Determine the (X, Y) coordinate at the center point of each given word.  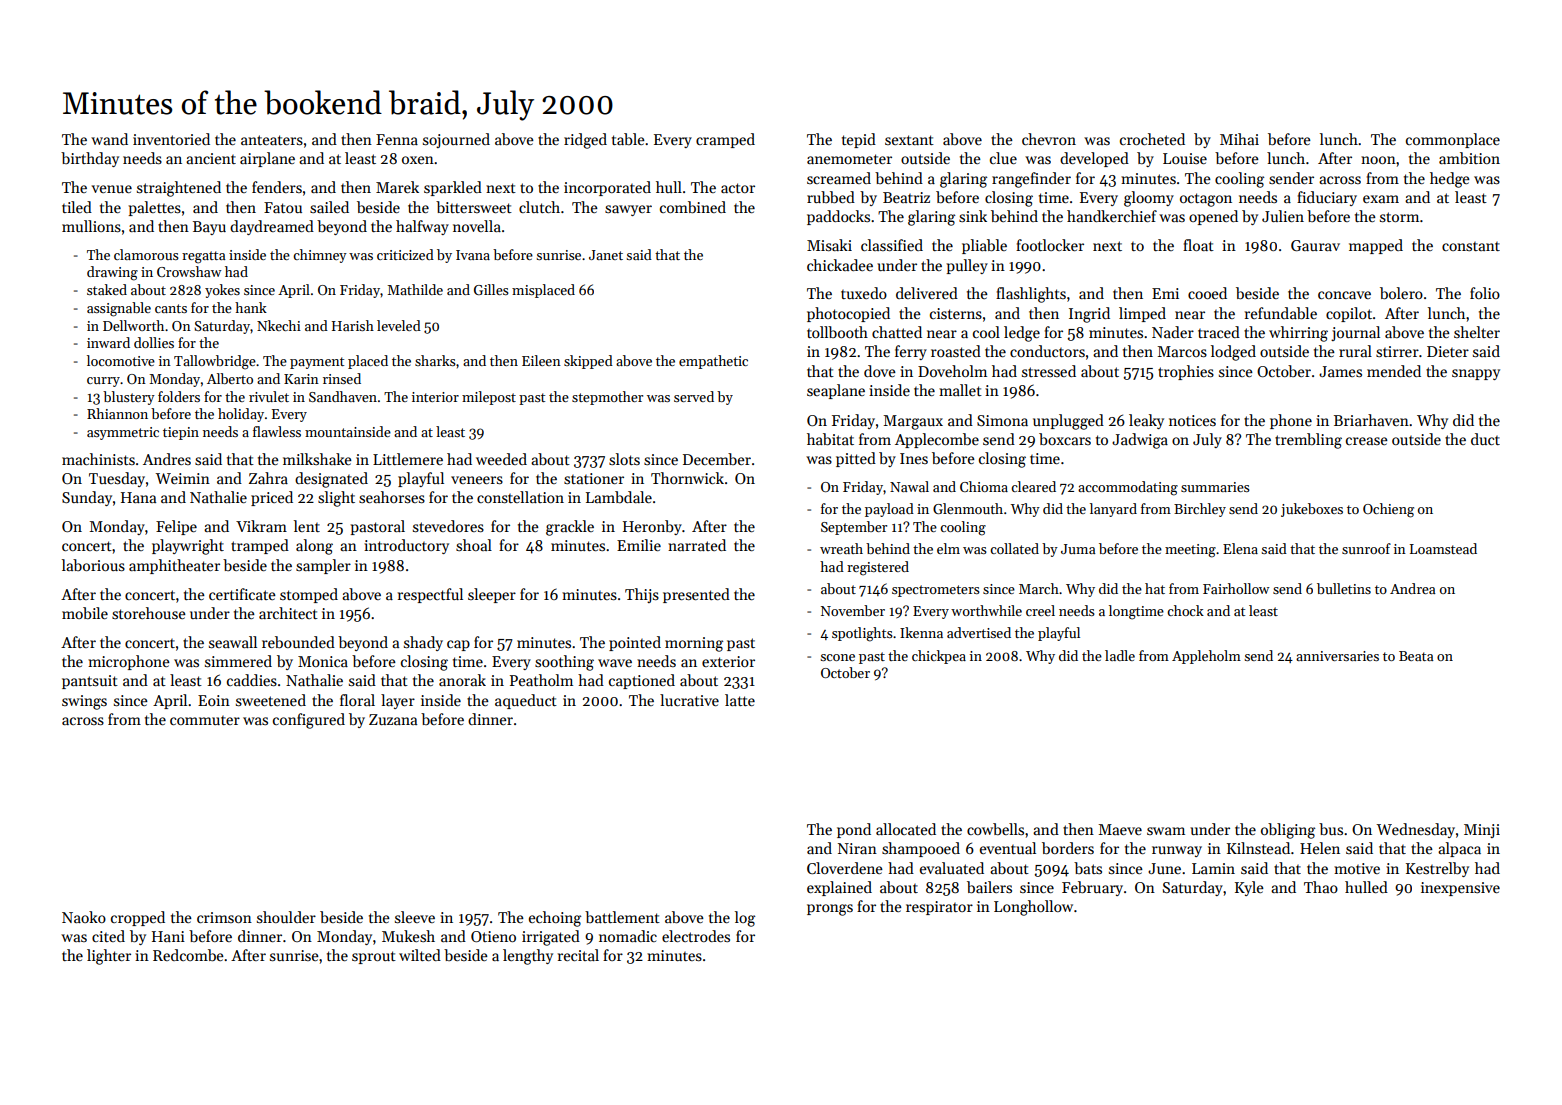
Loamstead (1443, 548)
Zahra (268, 478)
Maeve (1120, 829)
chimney (320, 256)
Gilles (491, 289)
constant (1471, 246)
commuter (205, 720)
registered (878, 568)
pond (854, 830)
